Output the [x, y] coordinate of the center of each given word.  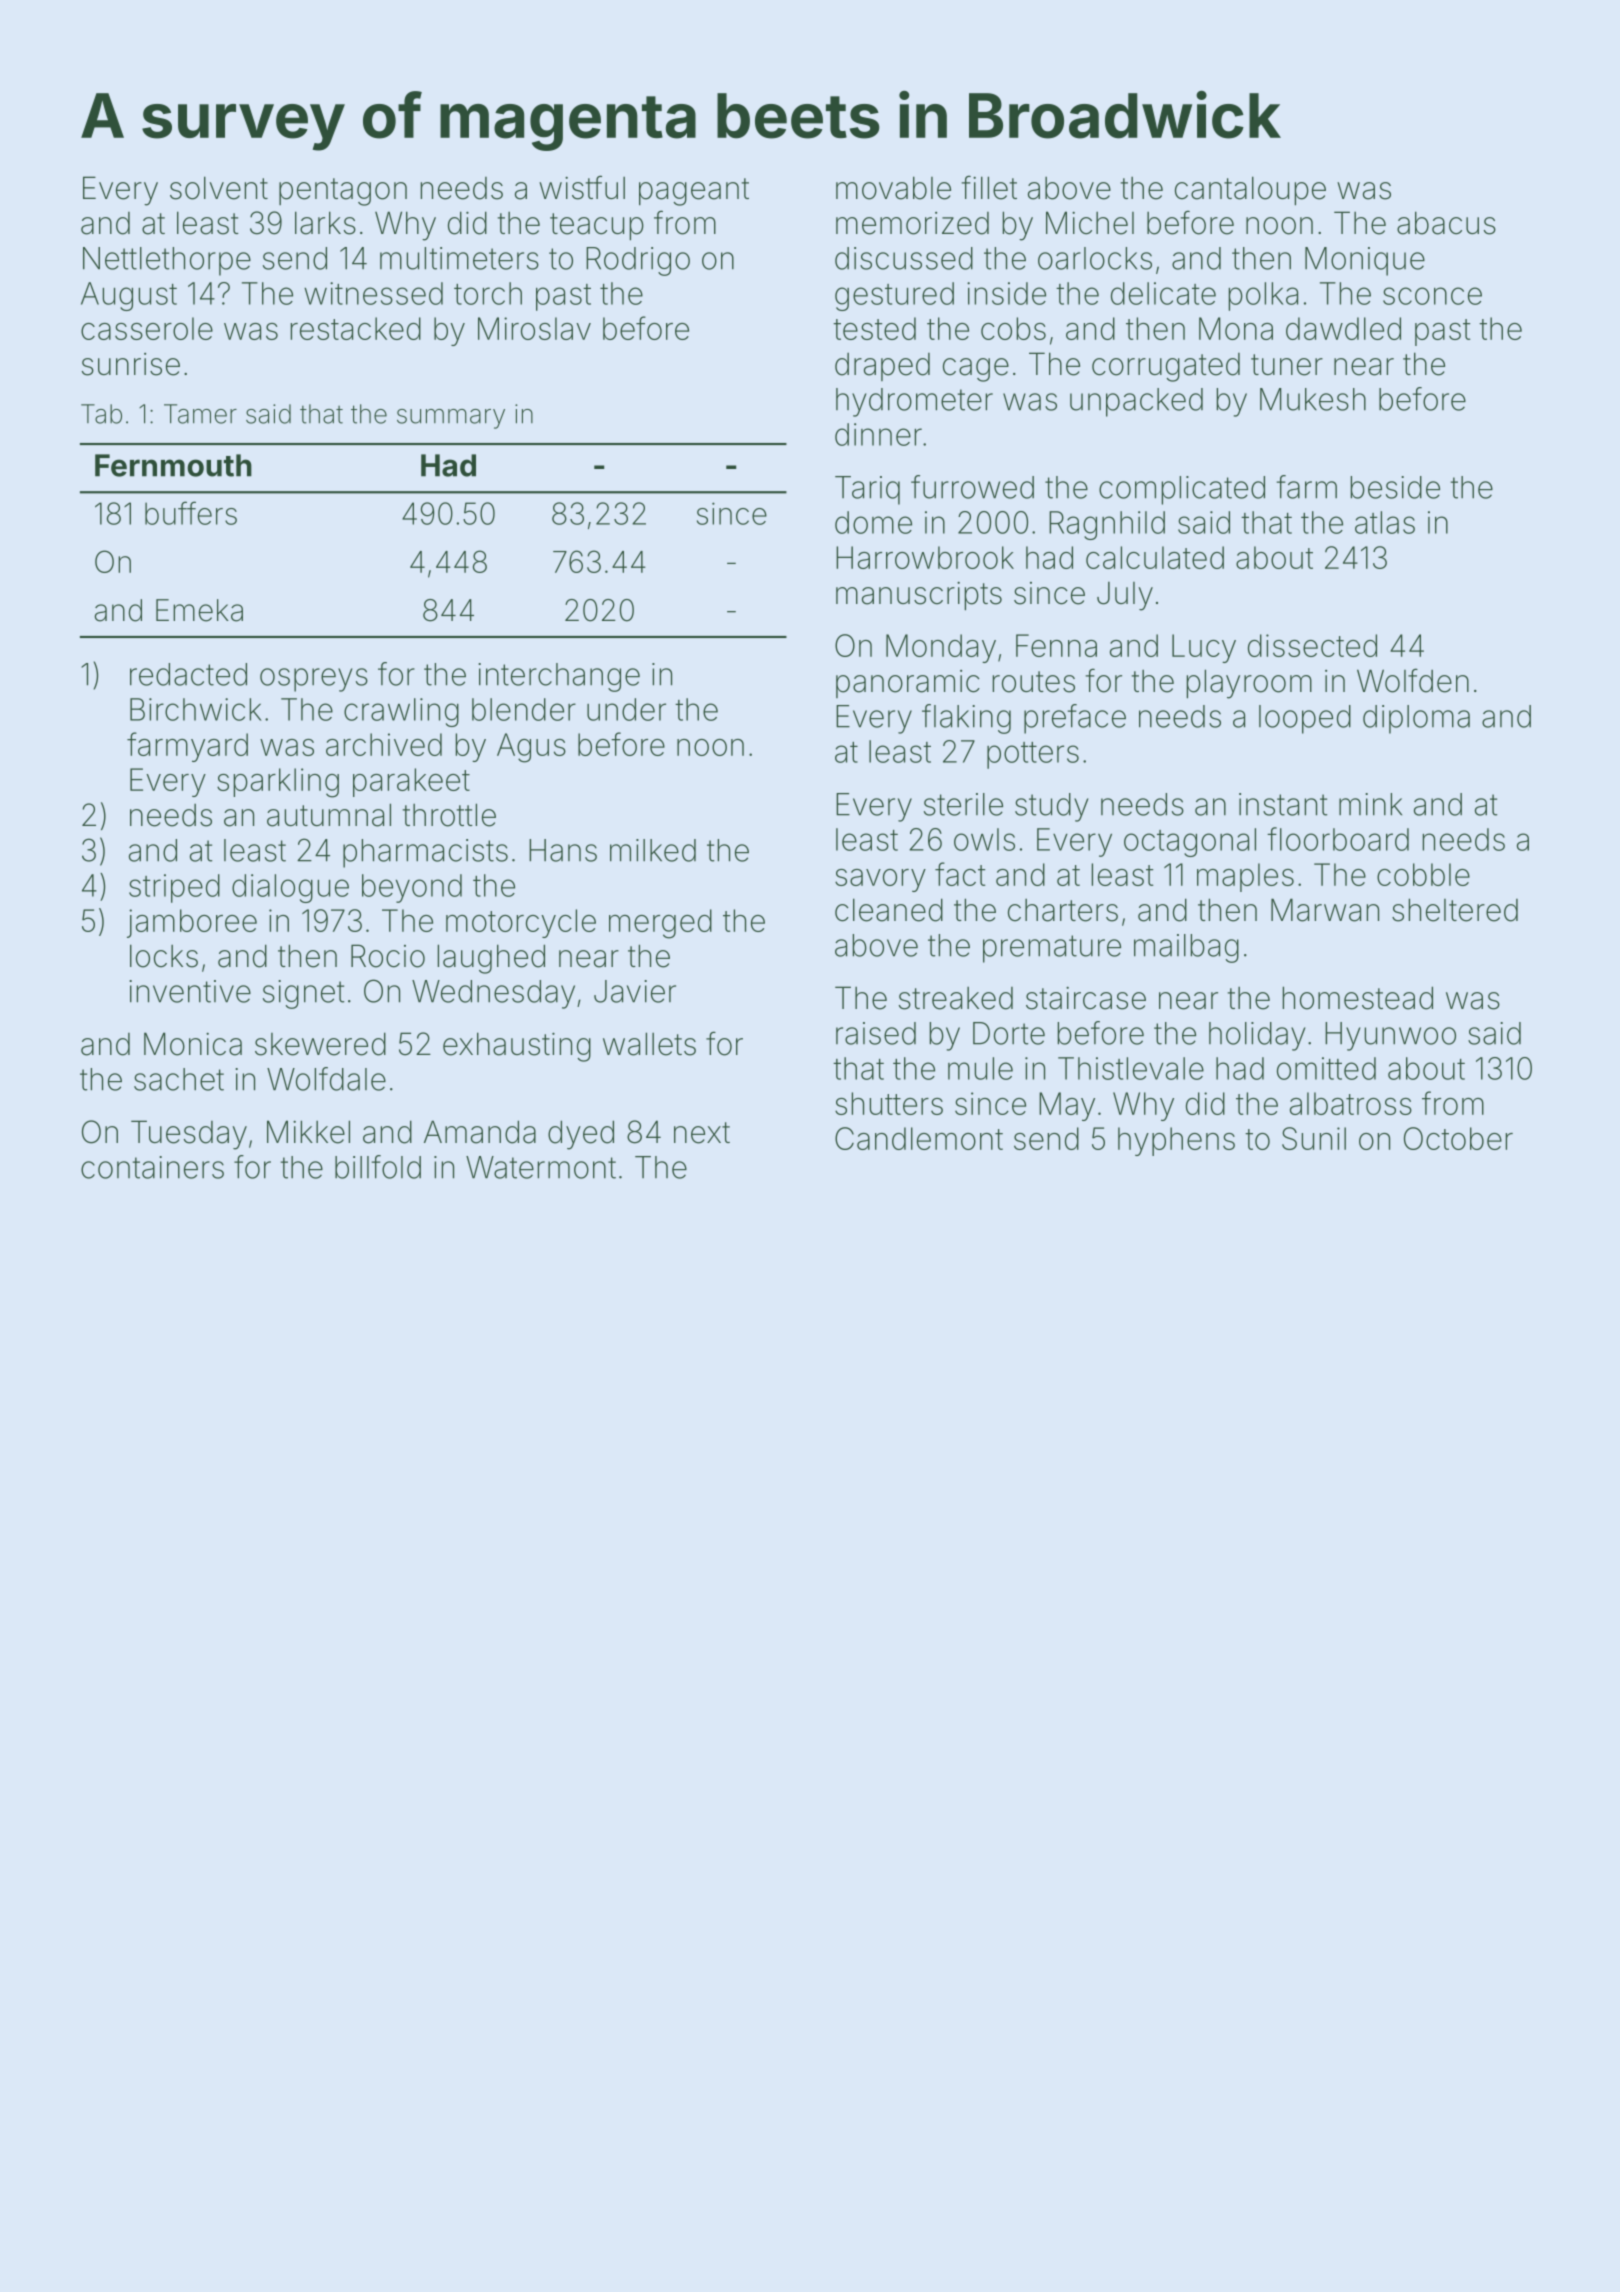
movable [893, 188]
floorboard [1338, 839]
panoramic [908, 684]
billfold [378, 1167]
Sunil [1314, 1138]
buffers [191, 513]
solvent [219, 188]
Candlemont [919, 1138]
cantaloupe [1250, 191]
